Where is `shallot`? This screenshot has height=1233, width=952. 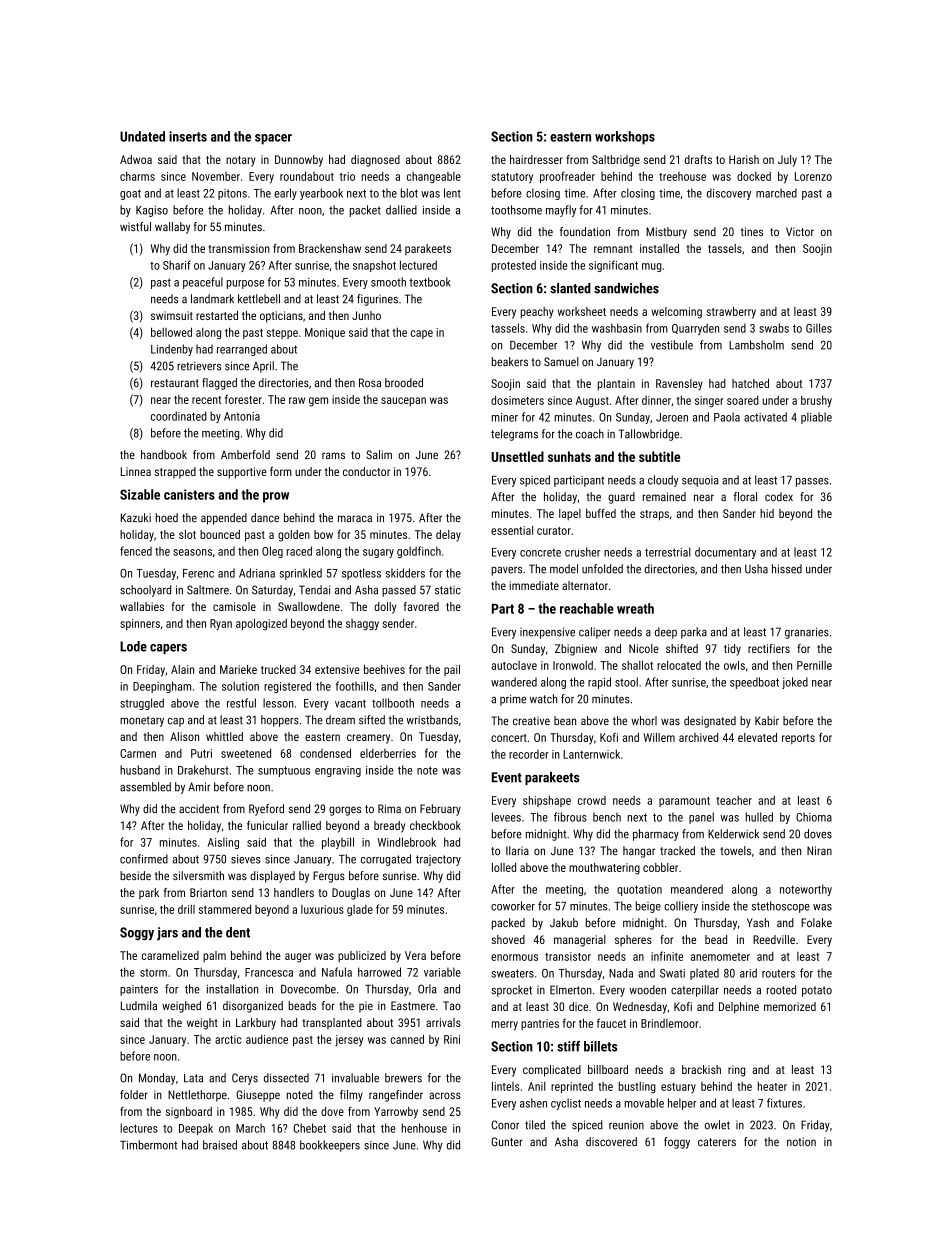 shallot is located at coordinates (637, 665).
